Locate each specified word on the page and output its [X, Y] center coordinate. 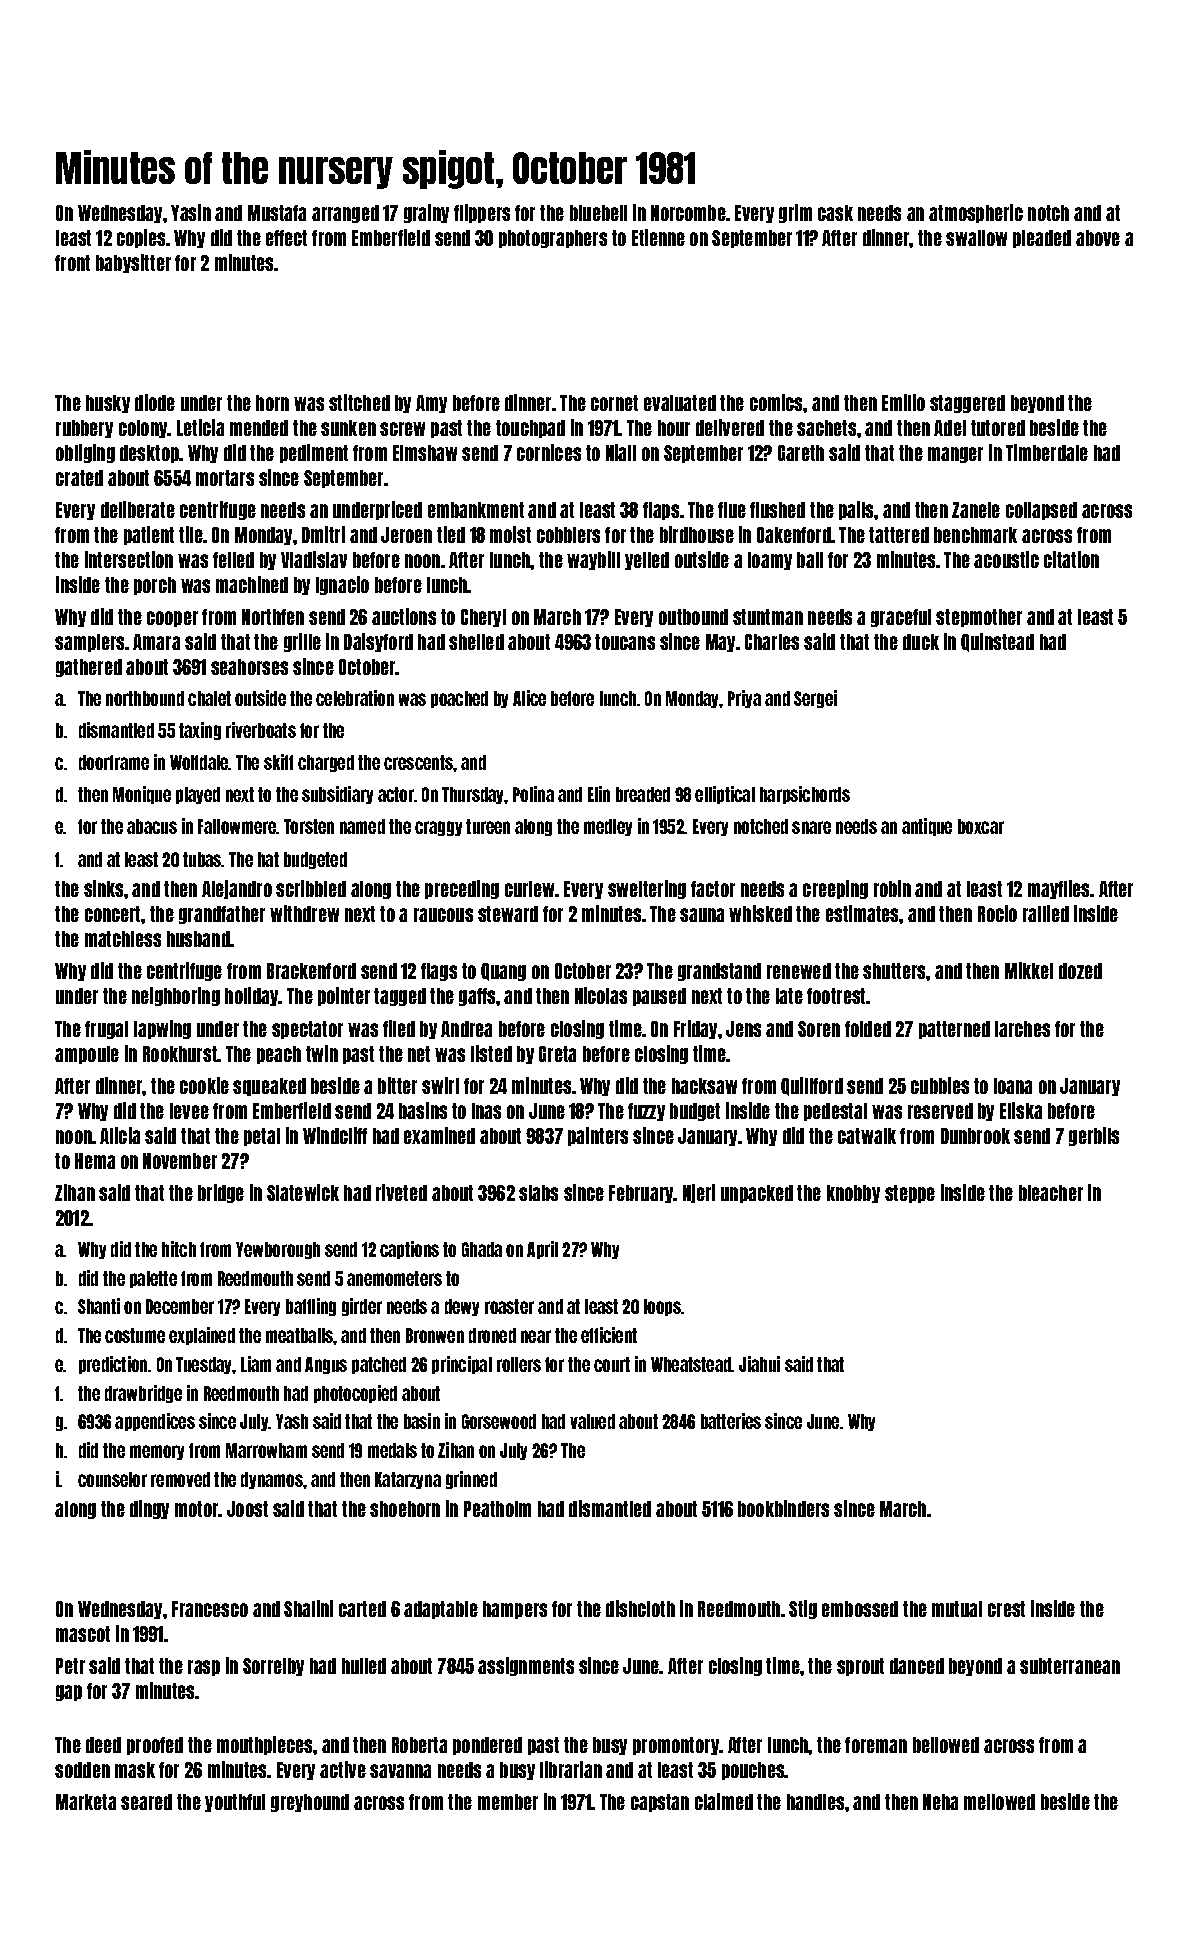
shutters [895, 971]
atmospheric [976, 213]
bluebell [598, 213]
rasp [204, 1668]
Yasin [191, 212]
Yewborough [278, 1250]
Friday [695, 1029]
